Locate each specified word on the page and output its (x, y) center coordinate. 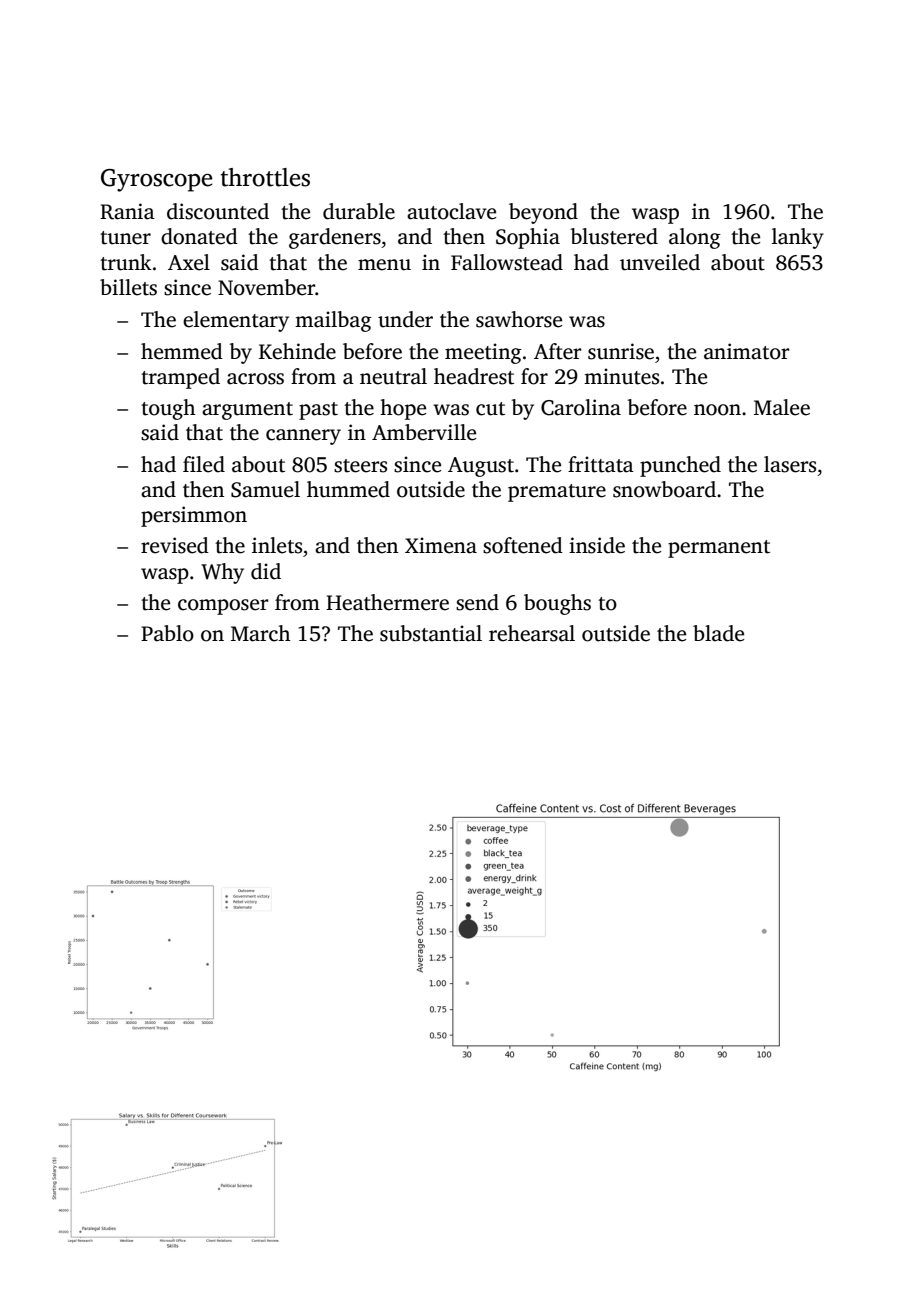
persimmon (194, 516)
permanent (719, 549)
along (695, 238)
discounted (218, 211)
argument (247, 411)
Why (222, 573)
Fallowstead (507, 262)
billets (128, 287)
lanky (798, 238)
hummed (348, 489)
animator (747, 351)
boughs (557, 604)
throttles (265, 177)
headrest (474, 376)
